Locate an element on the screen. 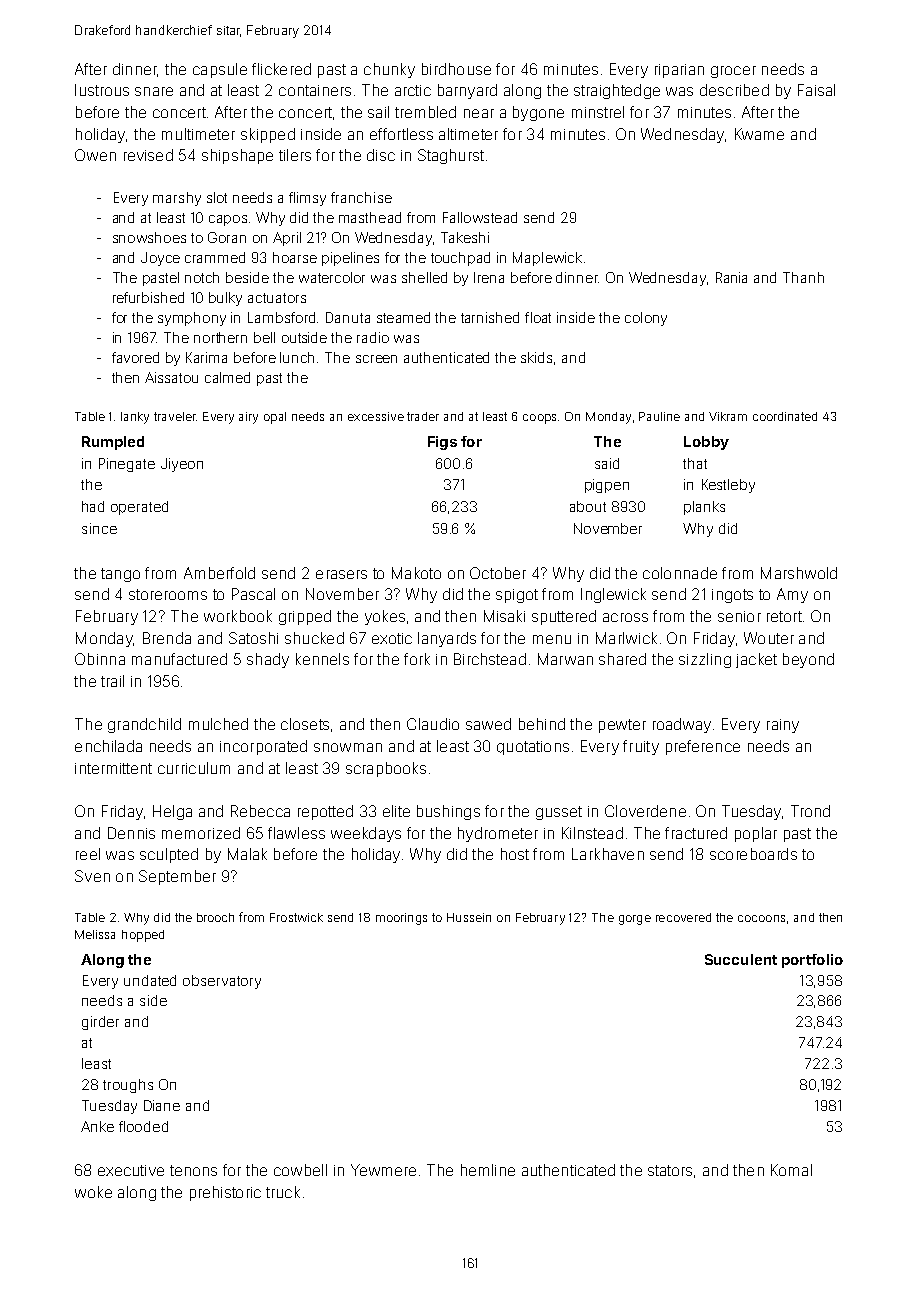 The image size is (924, 1308). flickered is located at coordinates (281, 69).
